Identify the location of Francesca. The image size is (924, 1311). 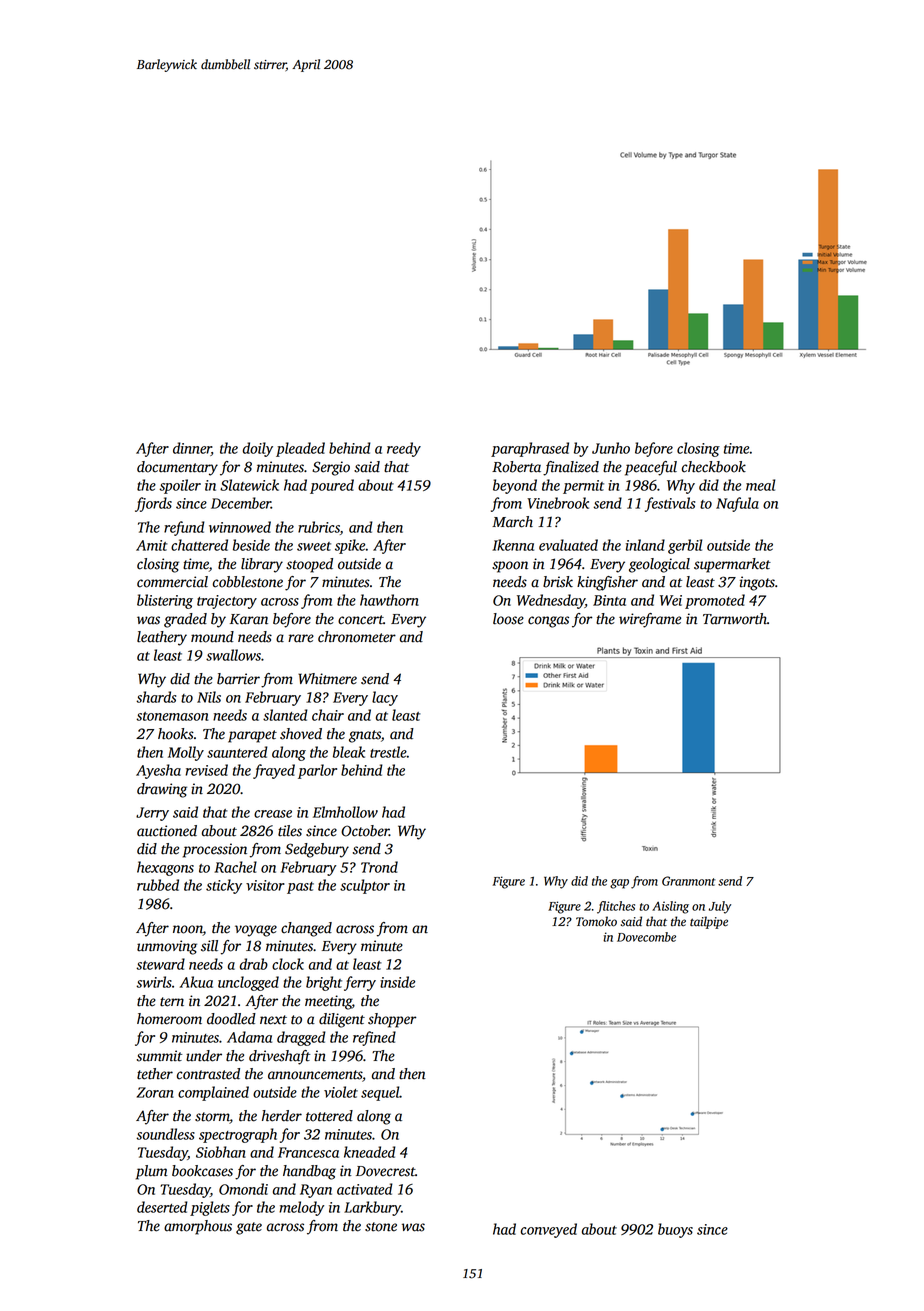
(308, 1152).
